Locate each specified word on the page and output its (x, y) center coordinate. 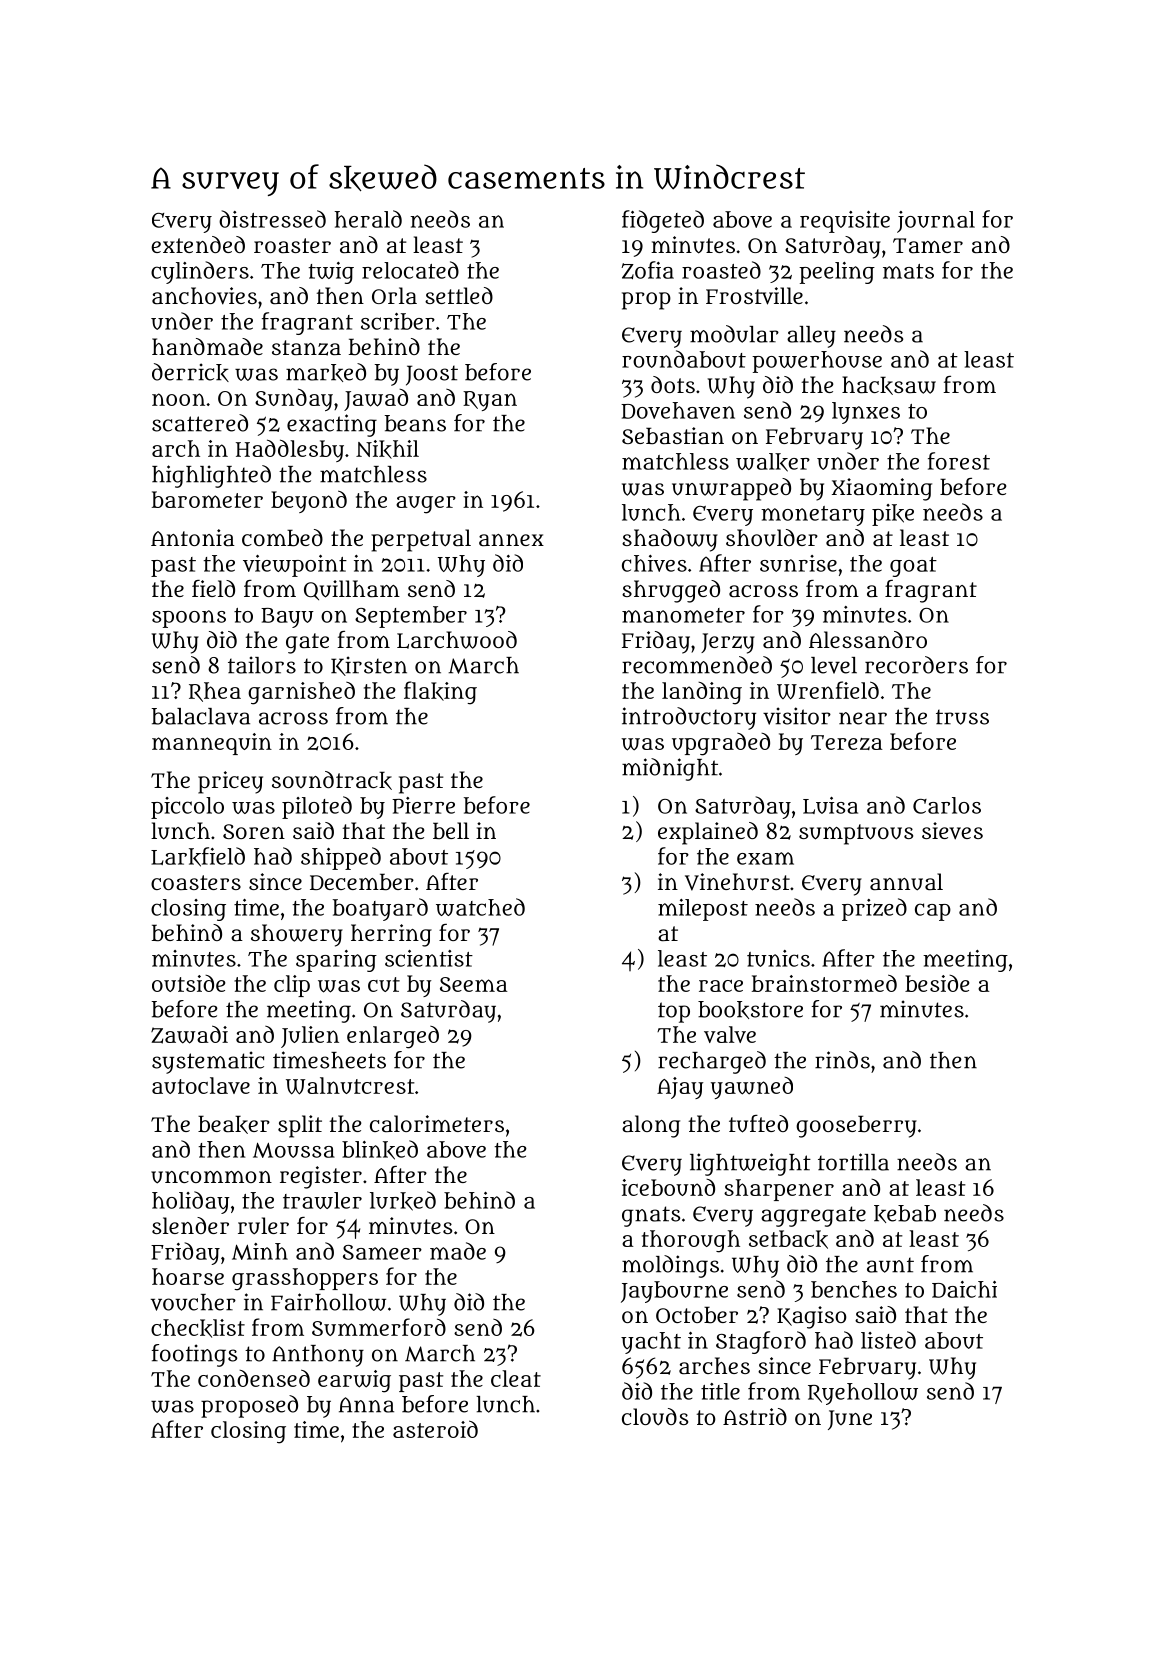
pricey (230, 782)
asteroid (435, 1429)
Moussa (294, 1150)
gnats (651, 1216)
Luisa (830, 805)
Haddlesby (290, 450)
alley (811, 337)
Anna (366, 1405)
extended (198, 244)
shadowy (670, 540)
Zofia (647, 270)
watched (480, 907)
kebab (905, 1214)
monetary (813, 516)
